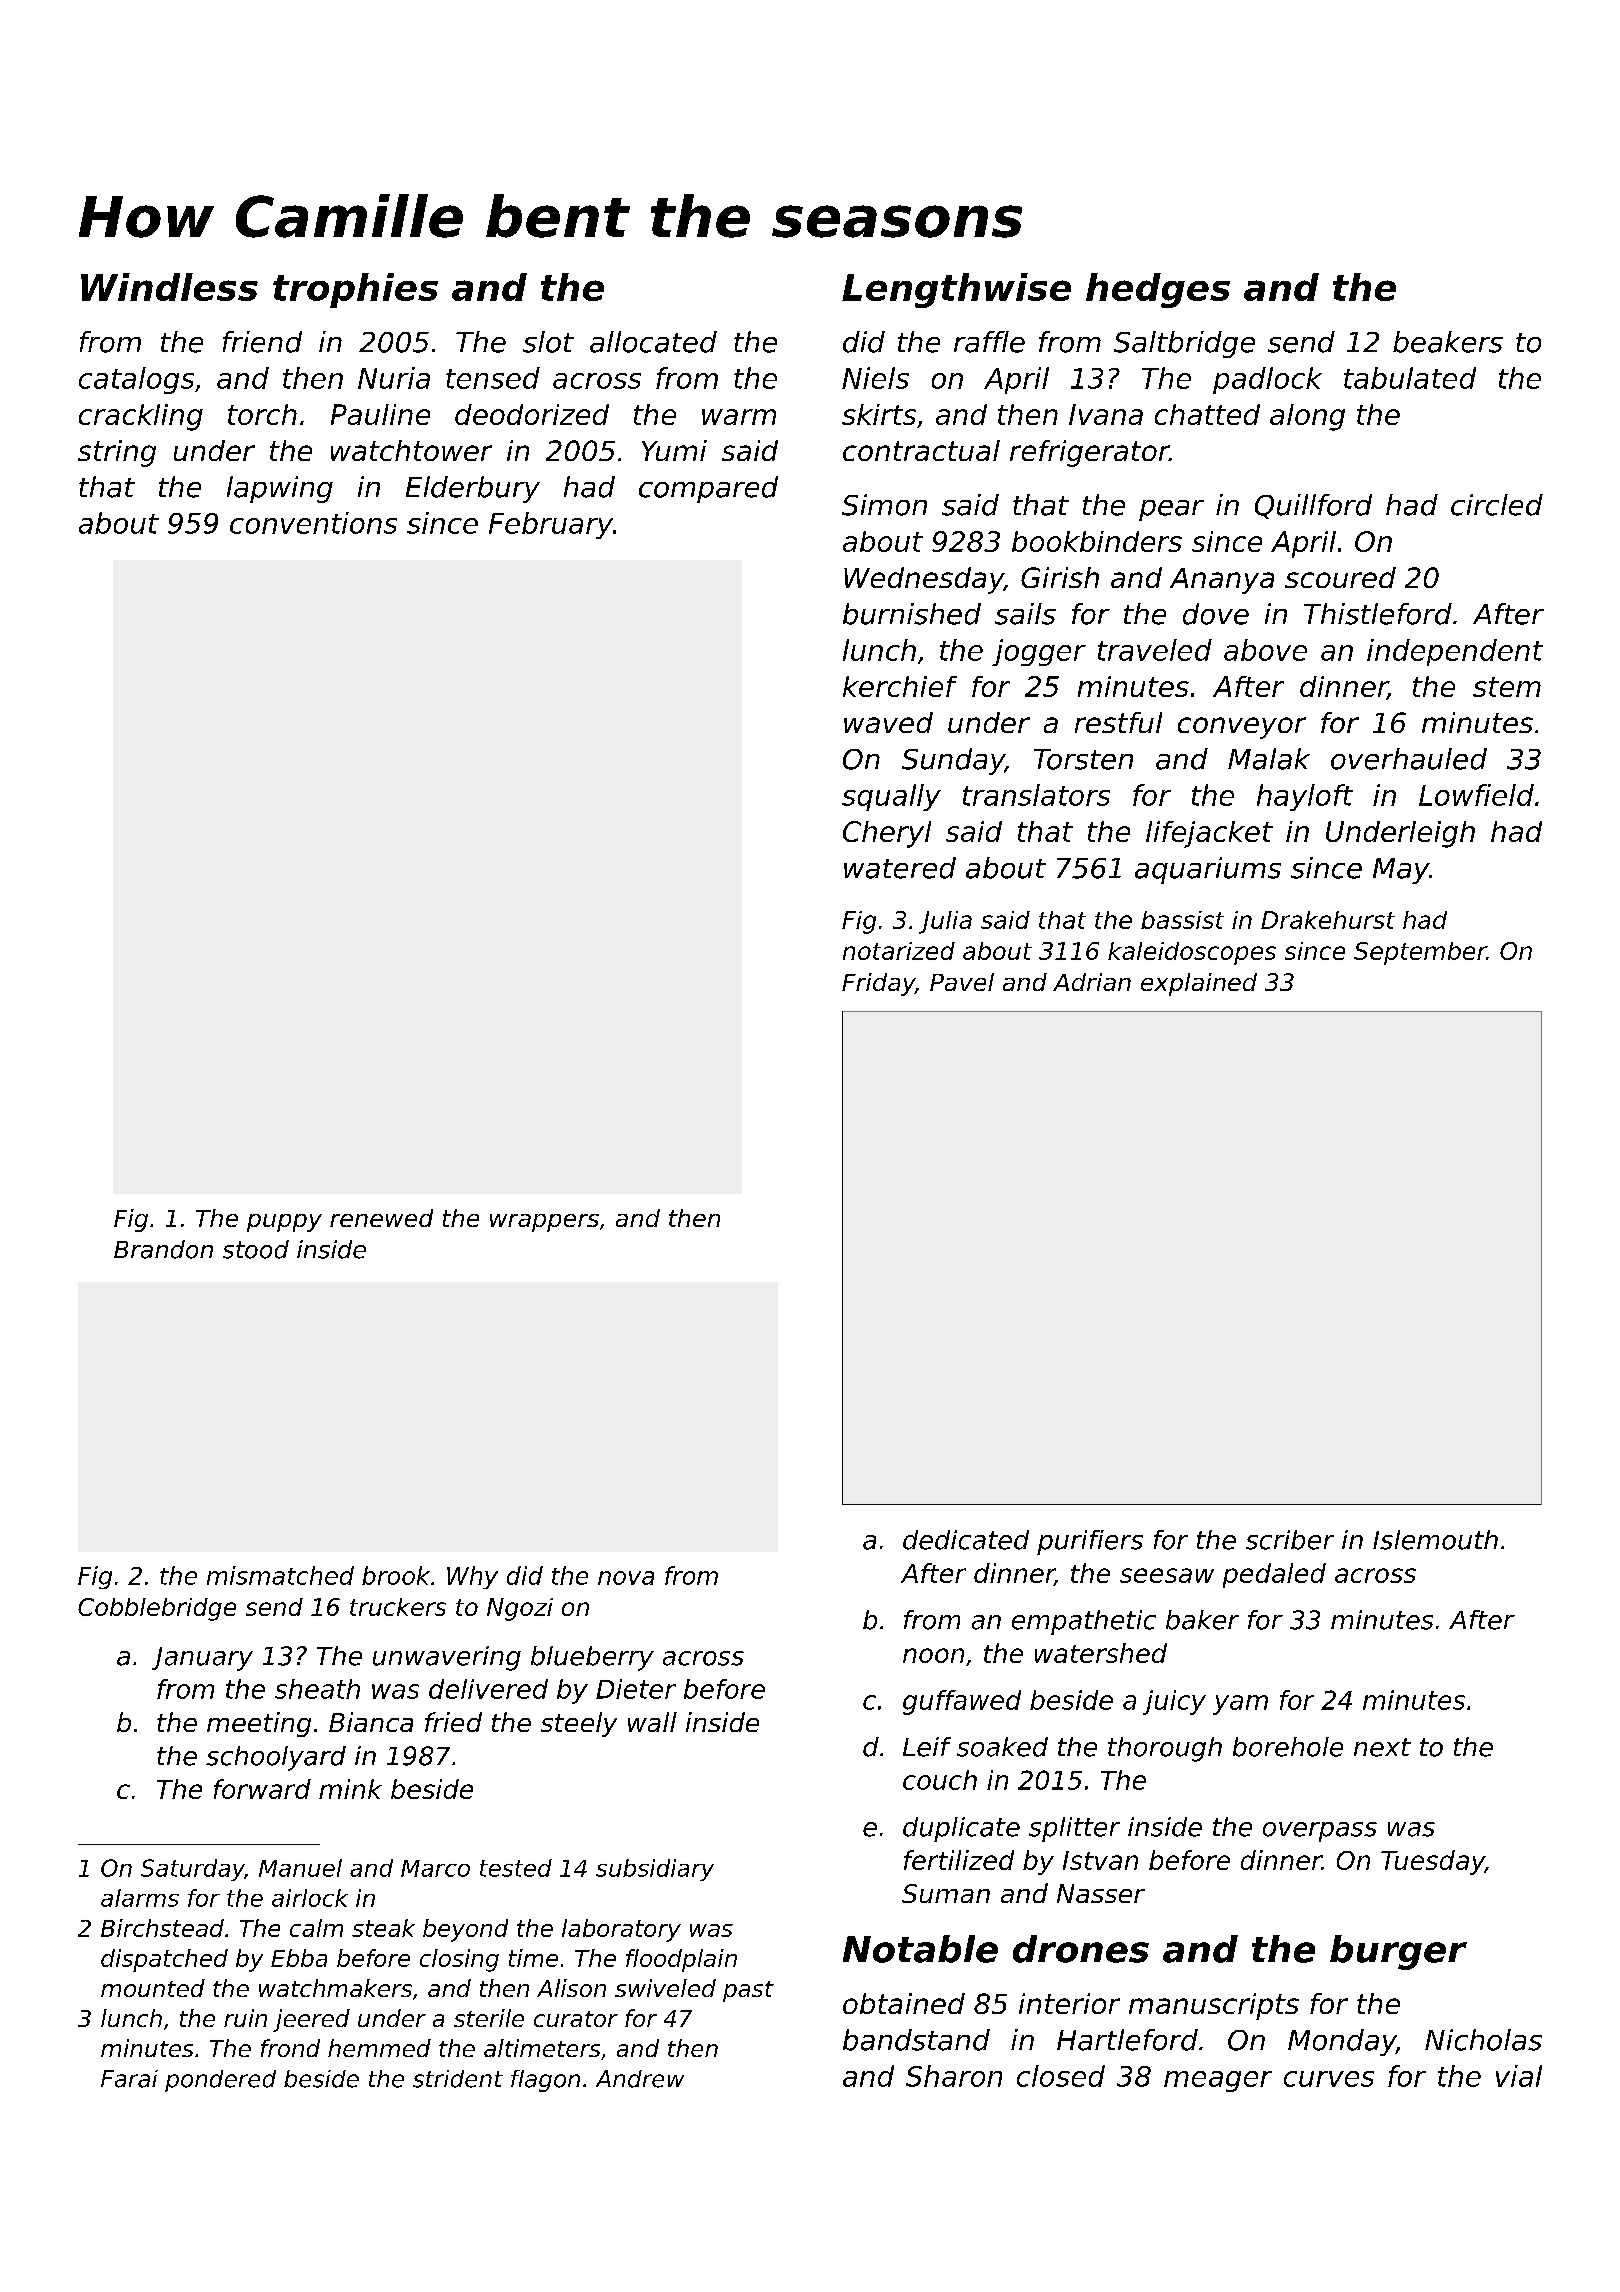 The height and width of the screenshot is (2292, 1620). What do you see at coordinates (129, 2079) in the screenshot?
I see `Farai` at bounding box center [129, 2079].
